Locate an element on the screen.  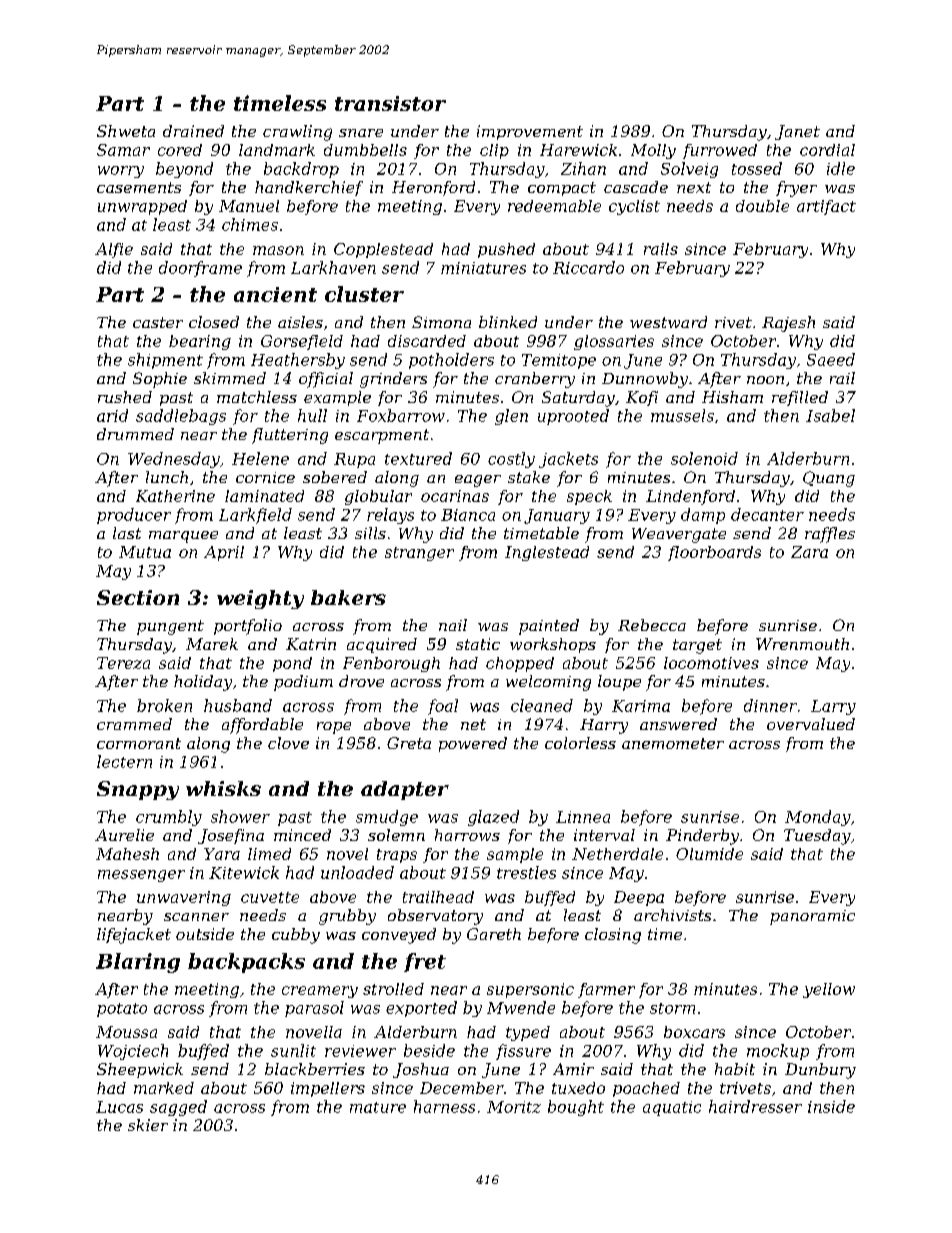
transistor is located at coordinates (390, 103).
